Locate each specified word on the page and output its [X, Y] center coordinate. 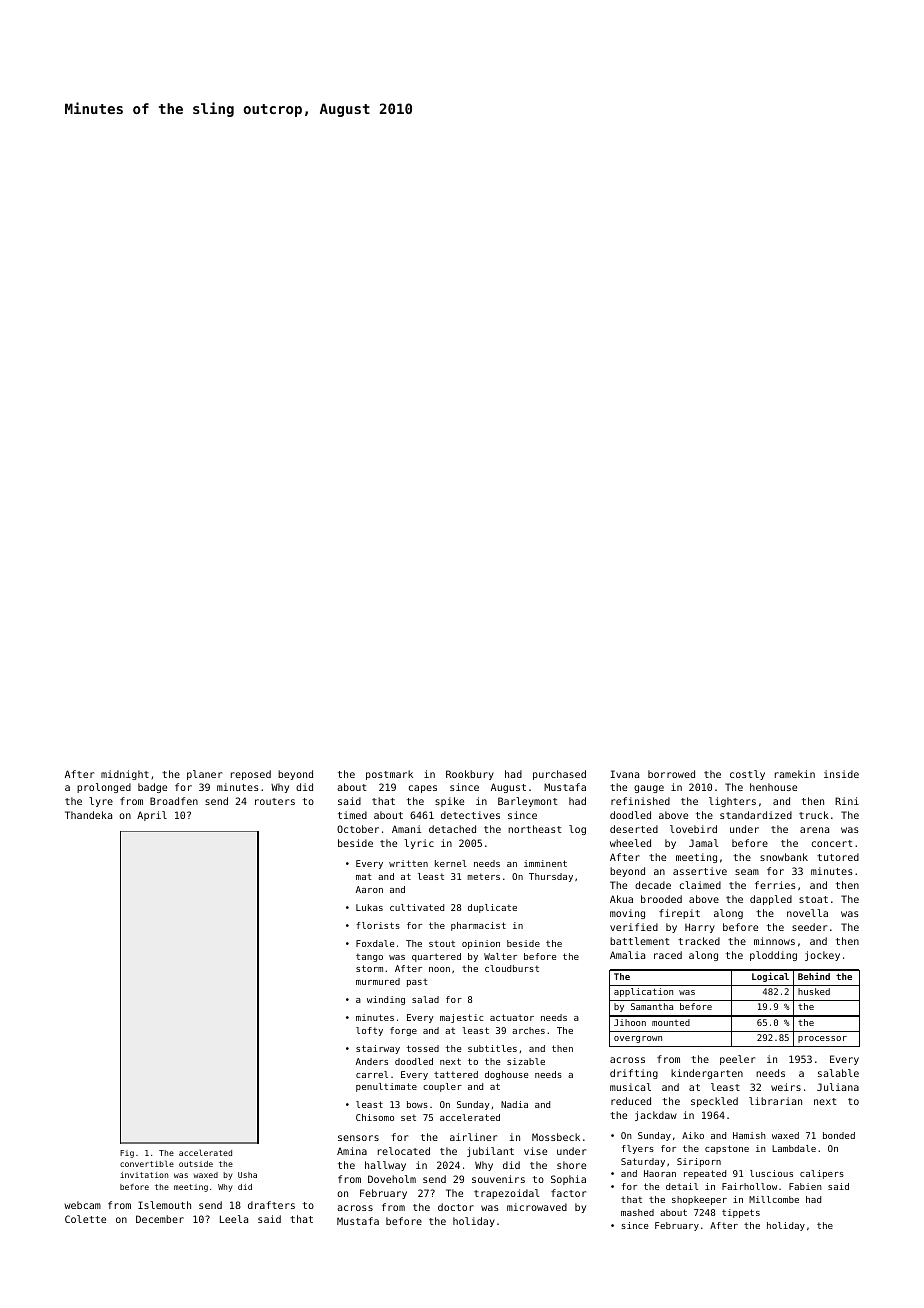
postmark [389, 775]
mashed [637, 1212]
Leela [234, 1219]
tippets [741, 1213]
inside [841, 774]
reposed [251, 775]
